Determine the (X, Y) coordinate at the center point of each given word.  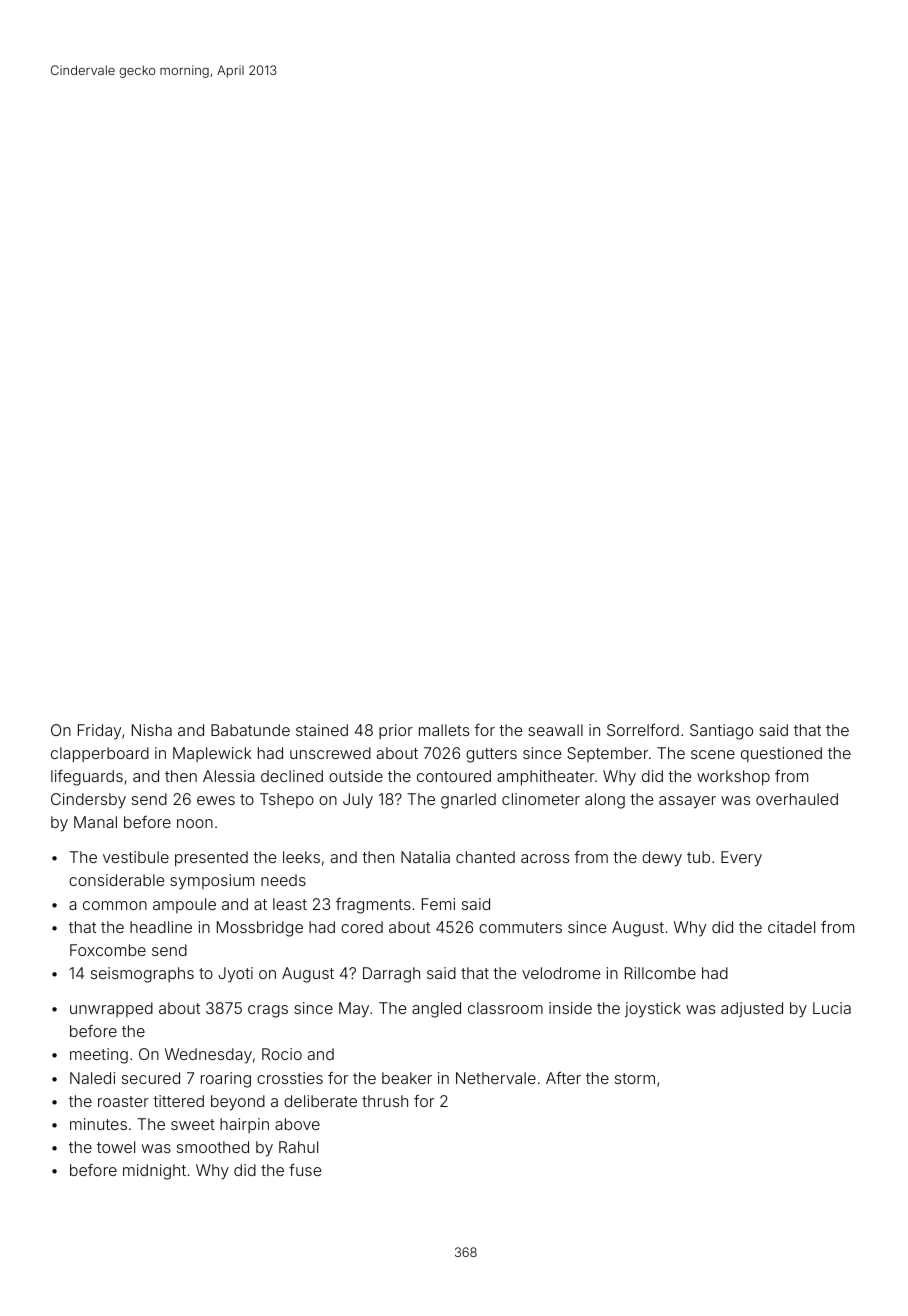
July (358, 801)
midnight (154, 1172)
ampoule (184, 905)
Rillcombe (660, 973)
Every (741, 859)
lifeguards (87, 778)
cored (362, 927)
